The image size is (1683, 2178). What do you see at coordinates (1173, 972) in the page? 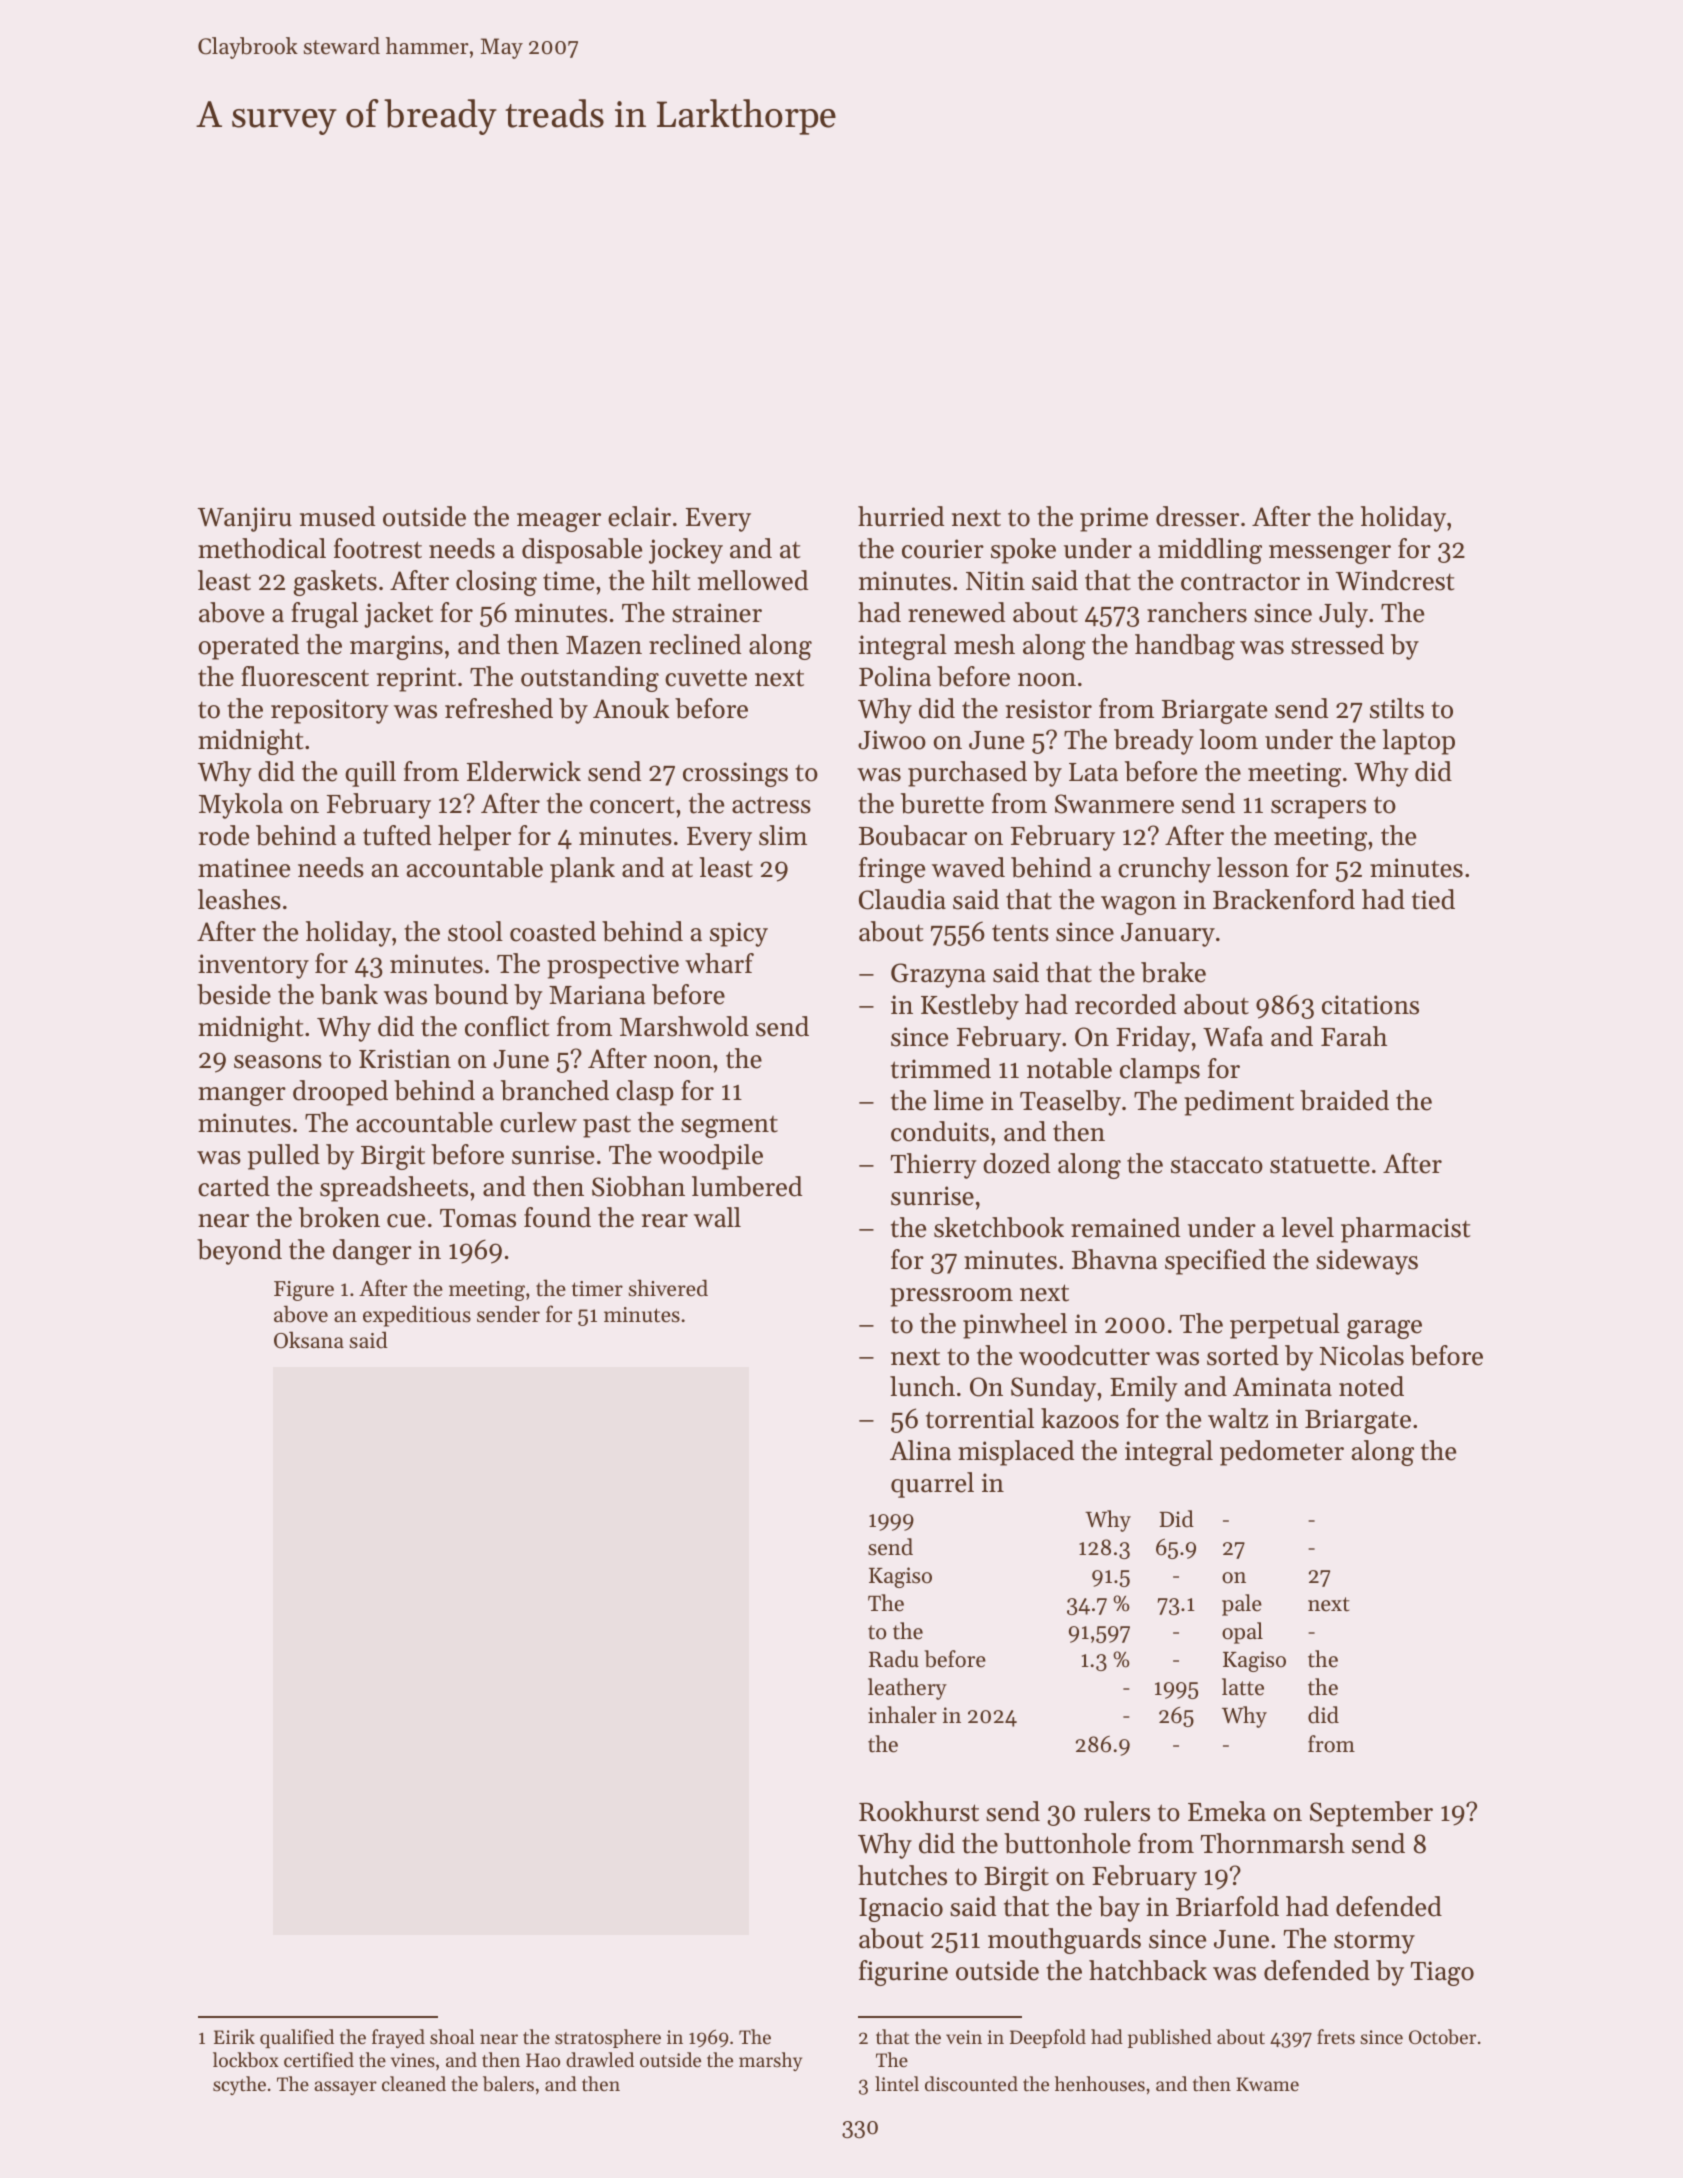
I see `brake` at bounding box center [1173, 972].
